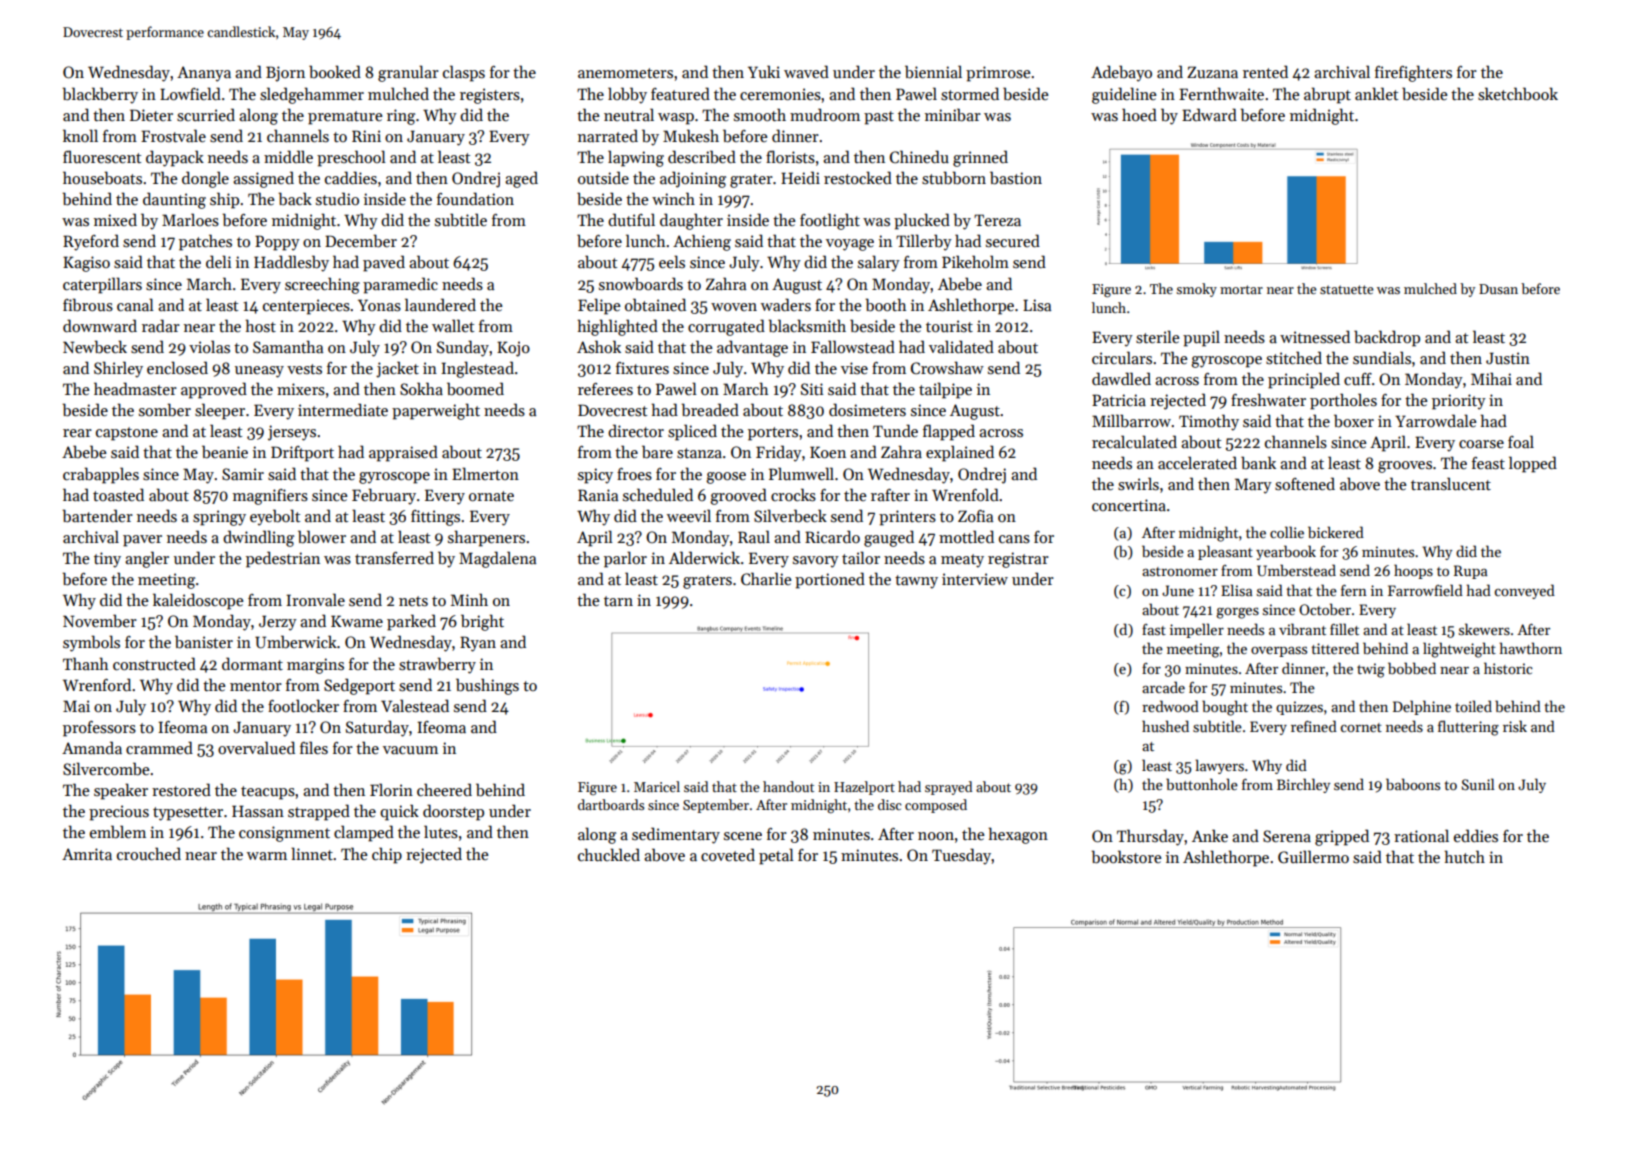  What do you see at coordinates (702, 242) in the screenshot?
I see `Achieng` at bounding box center [702, 242].
